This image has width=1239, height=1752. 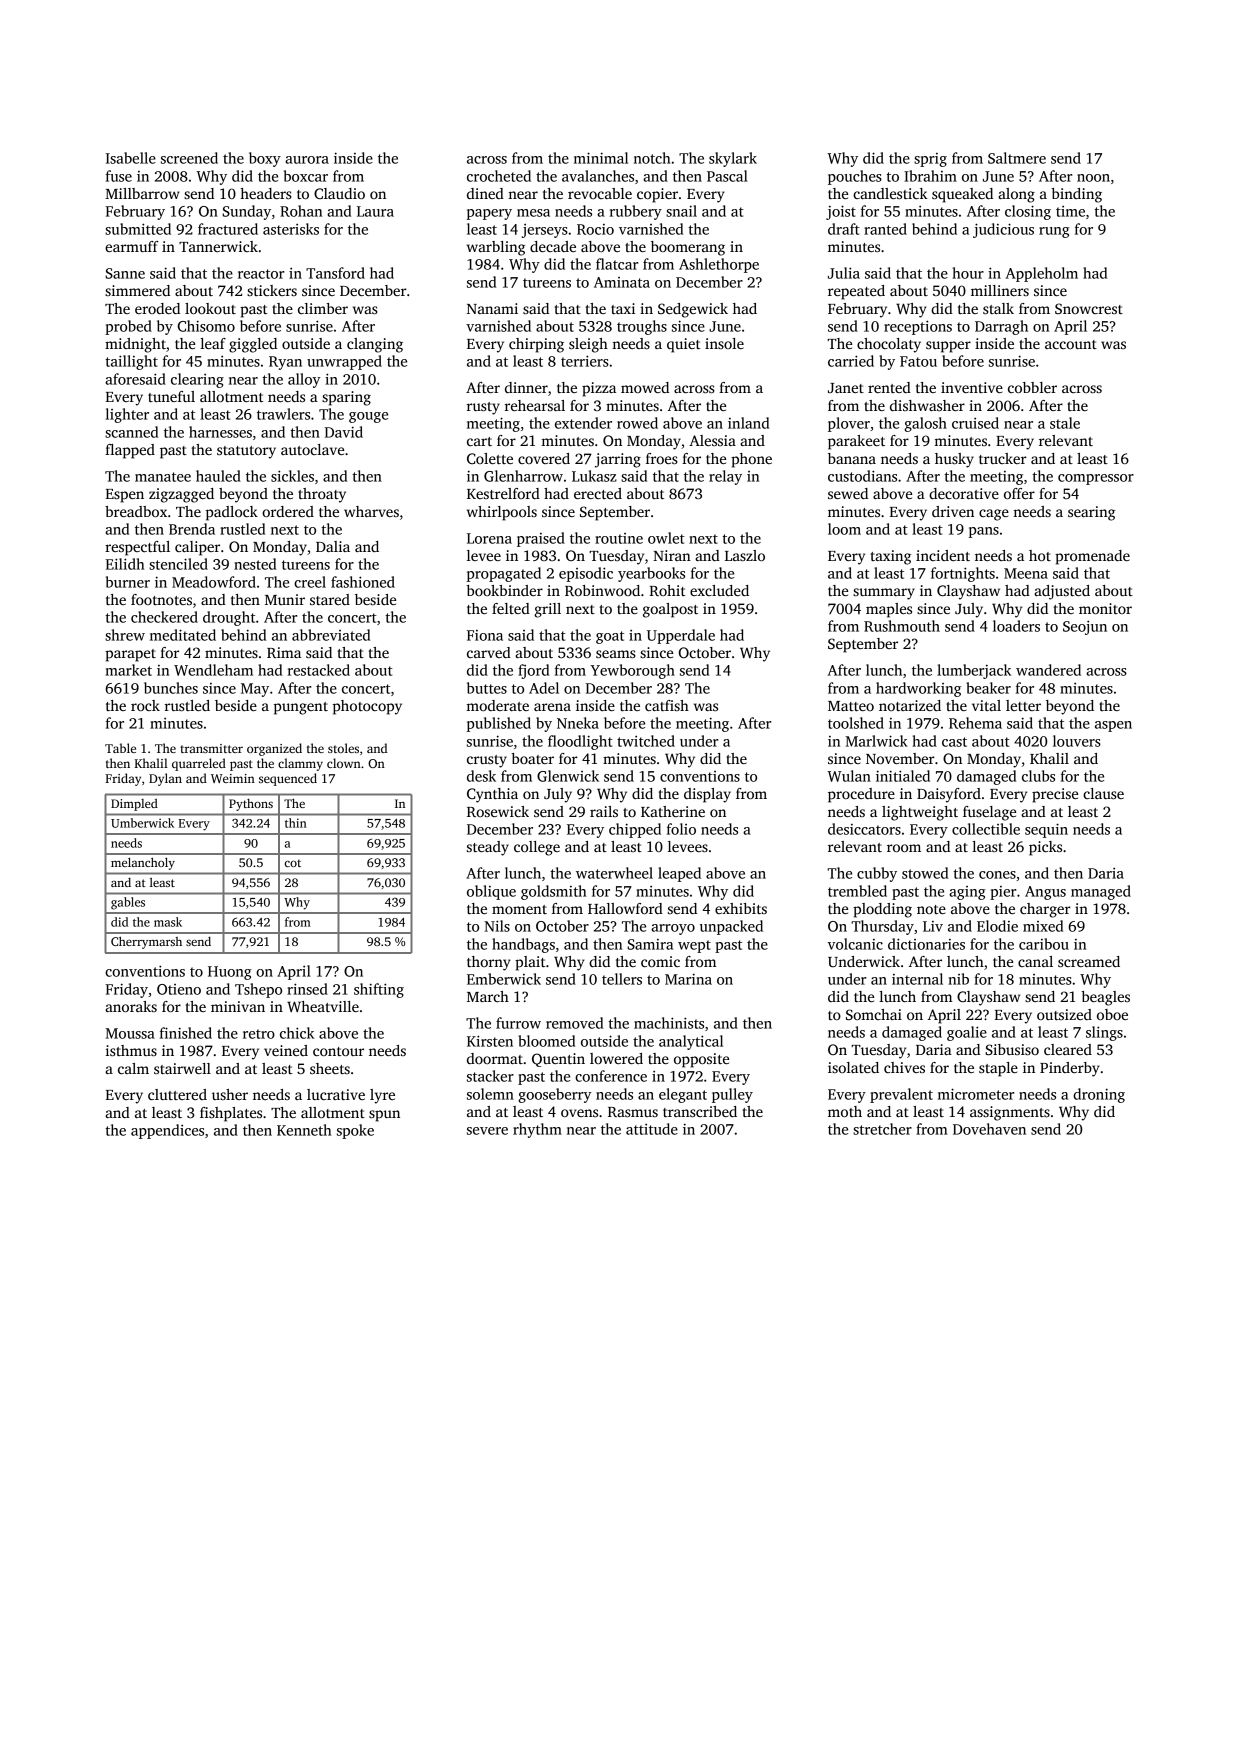 I want to click on routine, so click(x=619, y=538).
